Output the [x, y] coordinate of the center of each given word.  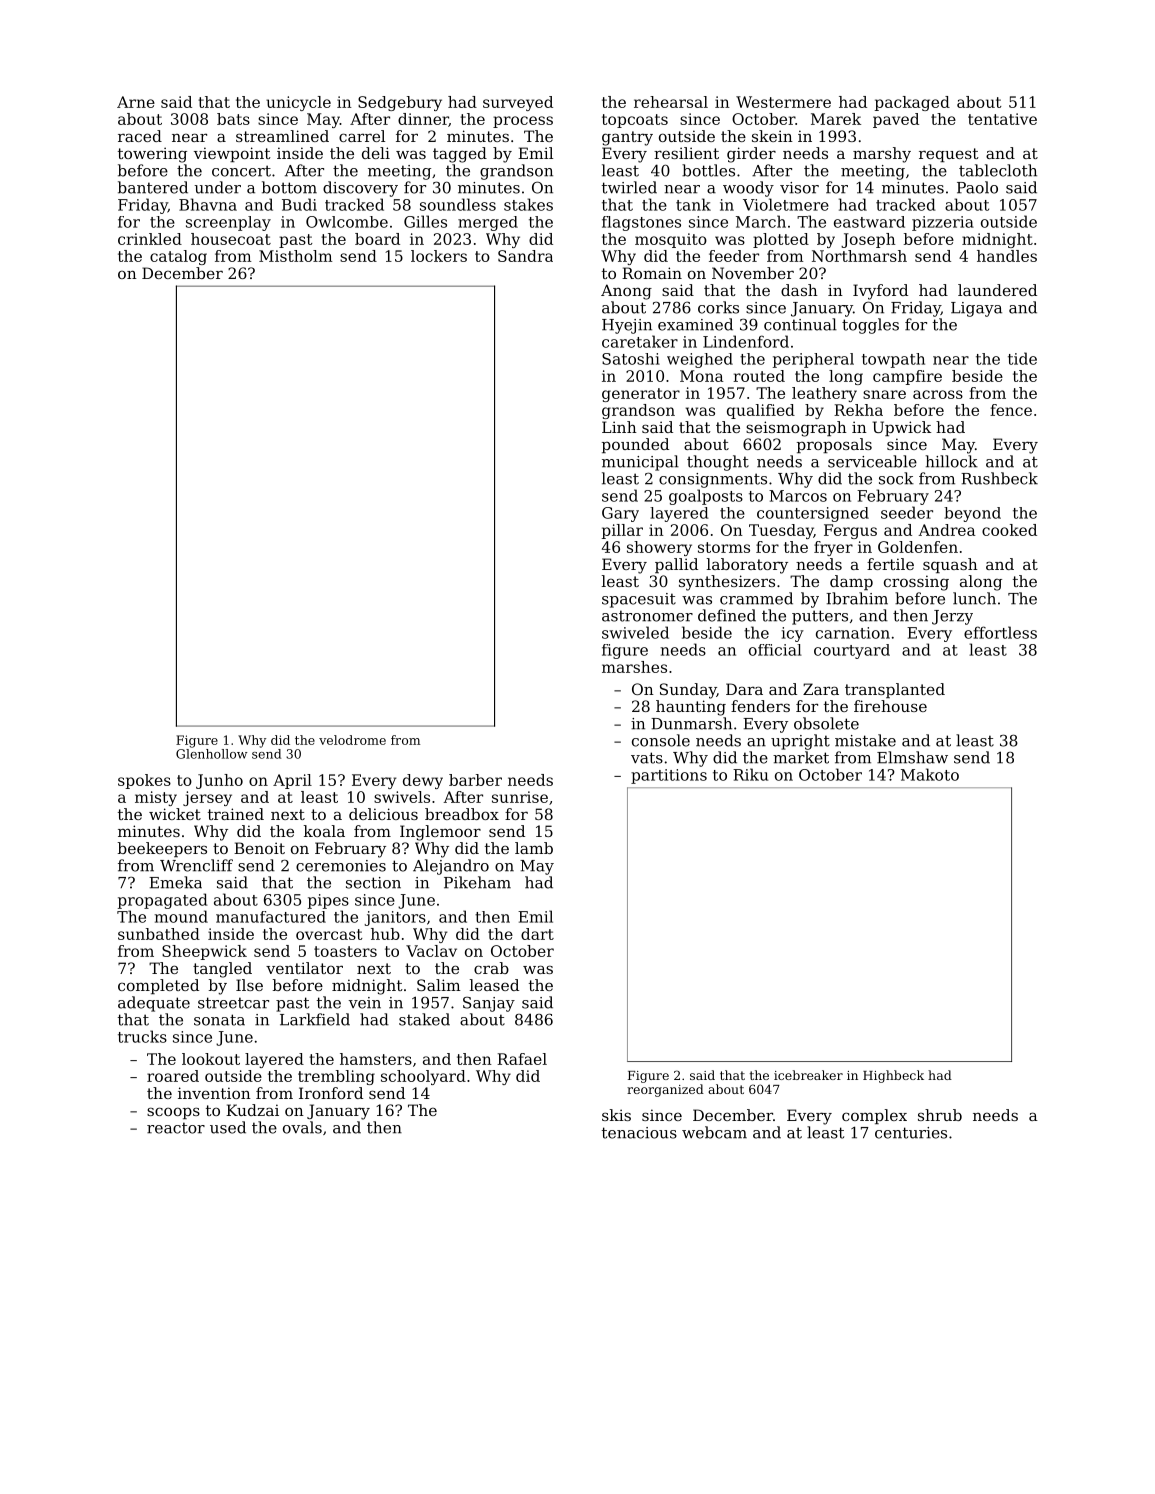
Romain [652, 273]
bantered [153, 187]
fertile [890, 564]
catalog [178, 257]
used [228, 1127]
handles [1007, 256]
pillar [622, 531]
